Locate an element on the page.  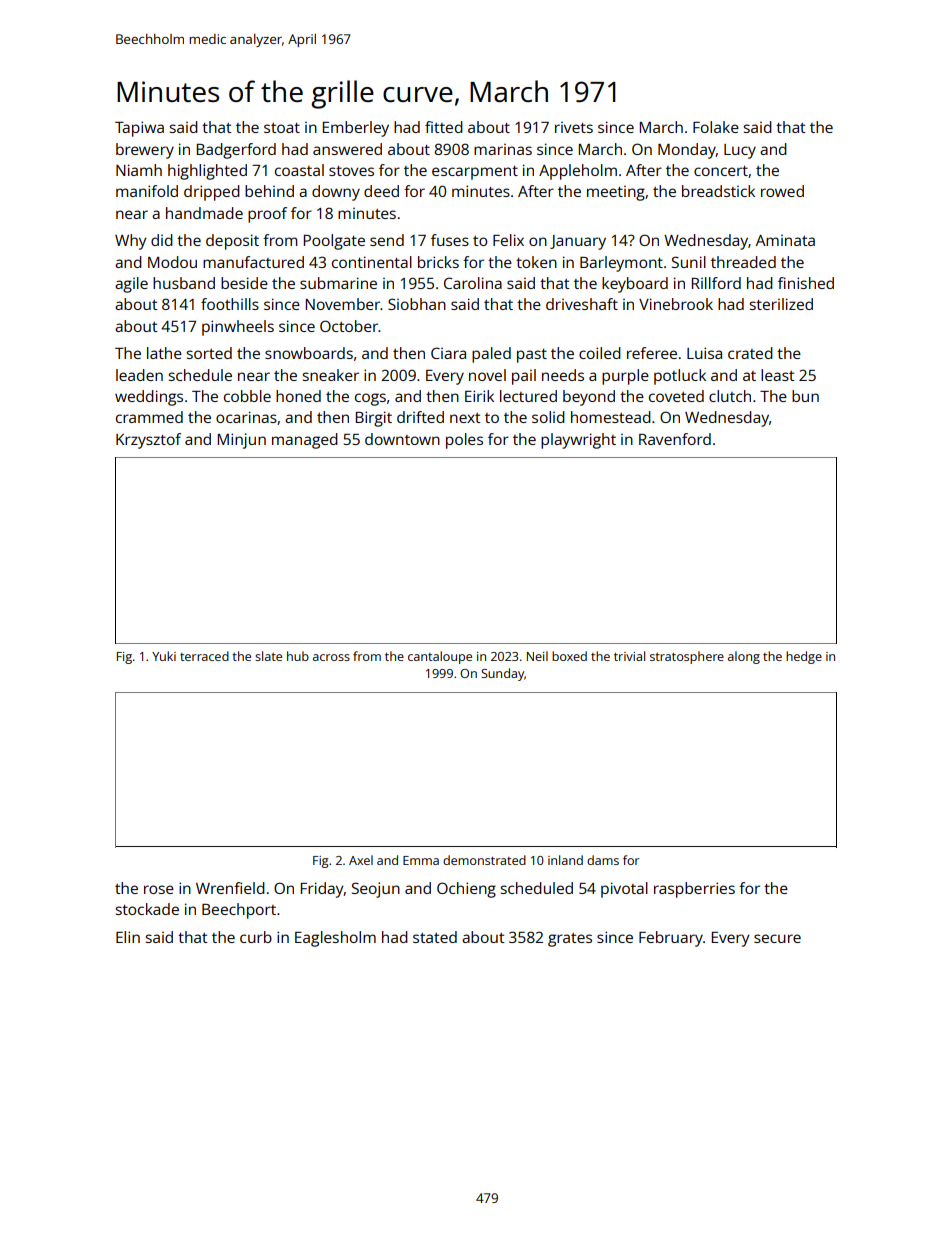
Neil is located at coordinates (537, 656).
